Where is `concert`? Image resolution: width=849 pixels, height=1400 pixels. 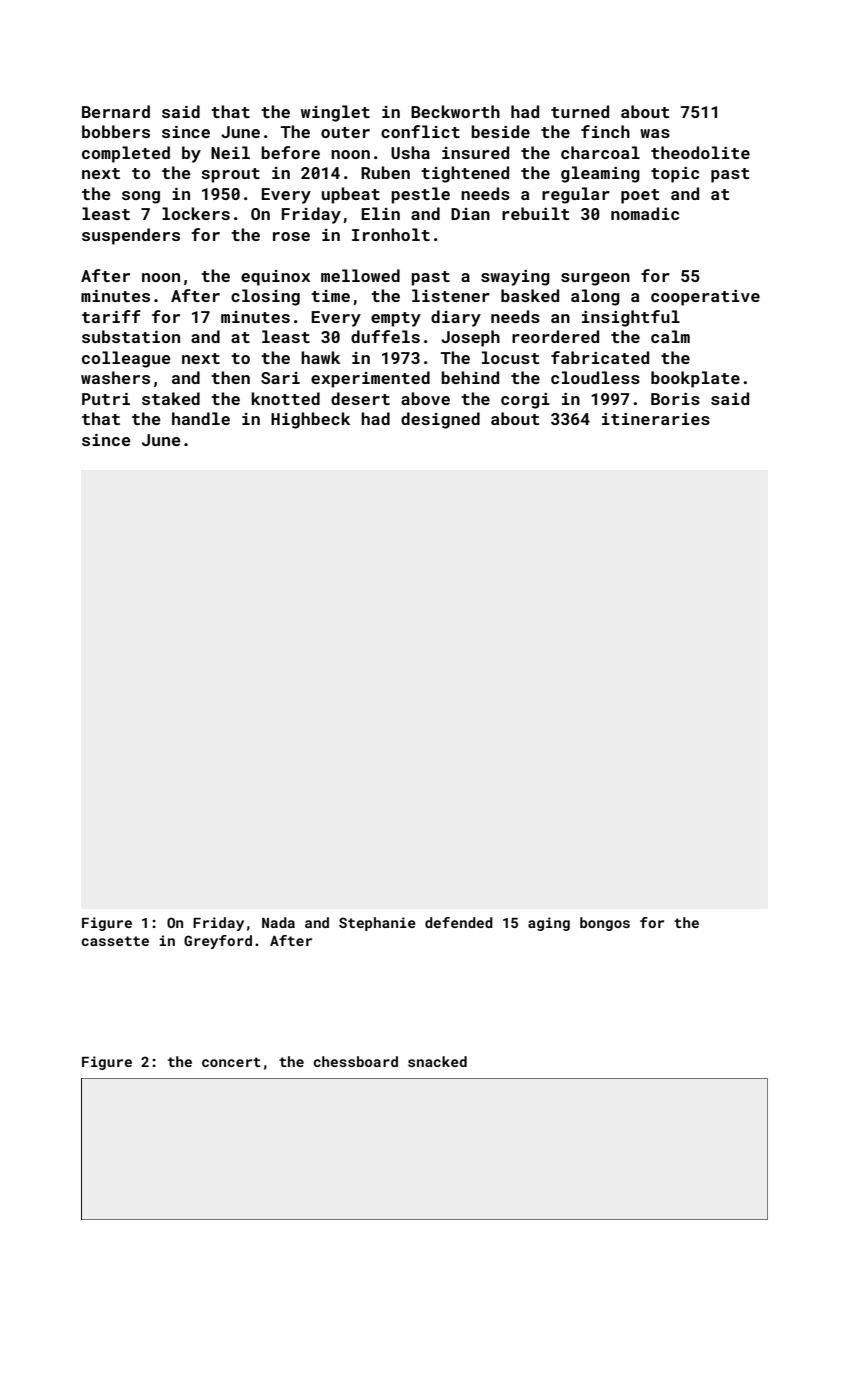
concert is located at coordinates (231, 1062).
